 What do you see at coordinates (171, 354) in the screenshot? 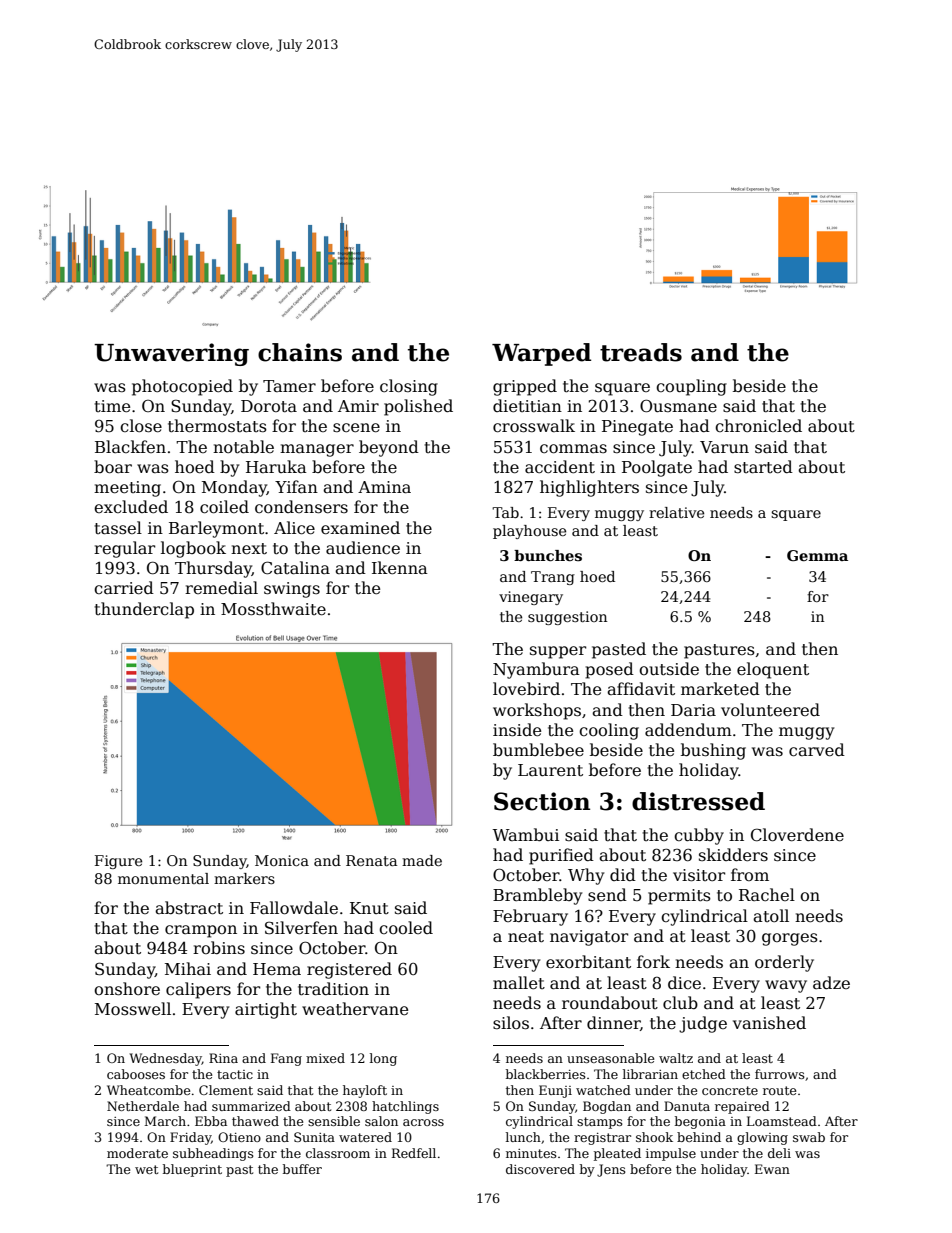
I see `Unwavering` at bounding box center [171, 354].
